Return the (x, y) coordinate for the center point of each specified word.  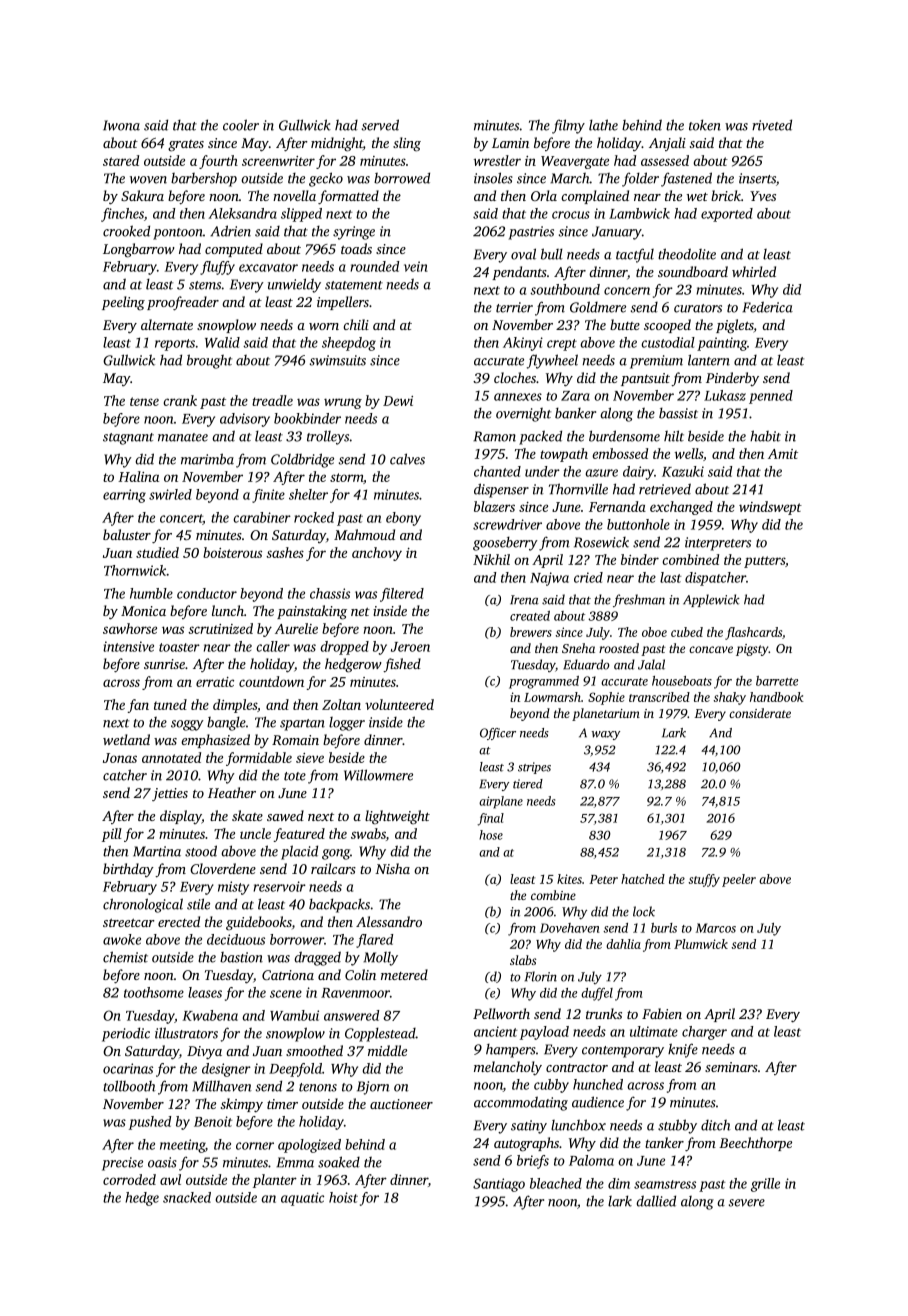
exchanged (681, 508)
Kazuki (683, 471)
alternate (167, 324)
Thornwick (135, 570)
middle (387, 1050)
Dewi (398, 401)
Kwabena (210, 1015)
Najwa (549, 579)
